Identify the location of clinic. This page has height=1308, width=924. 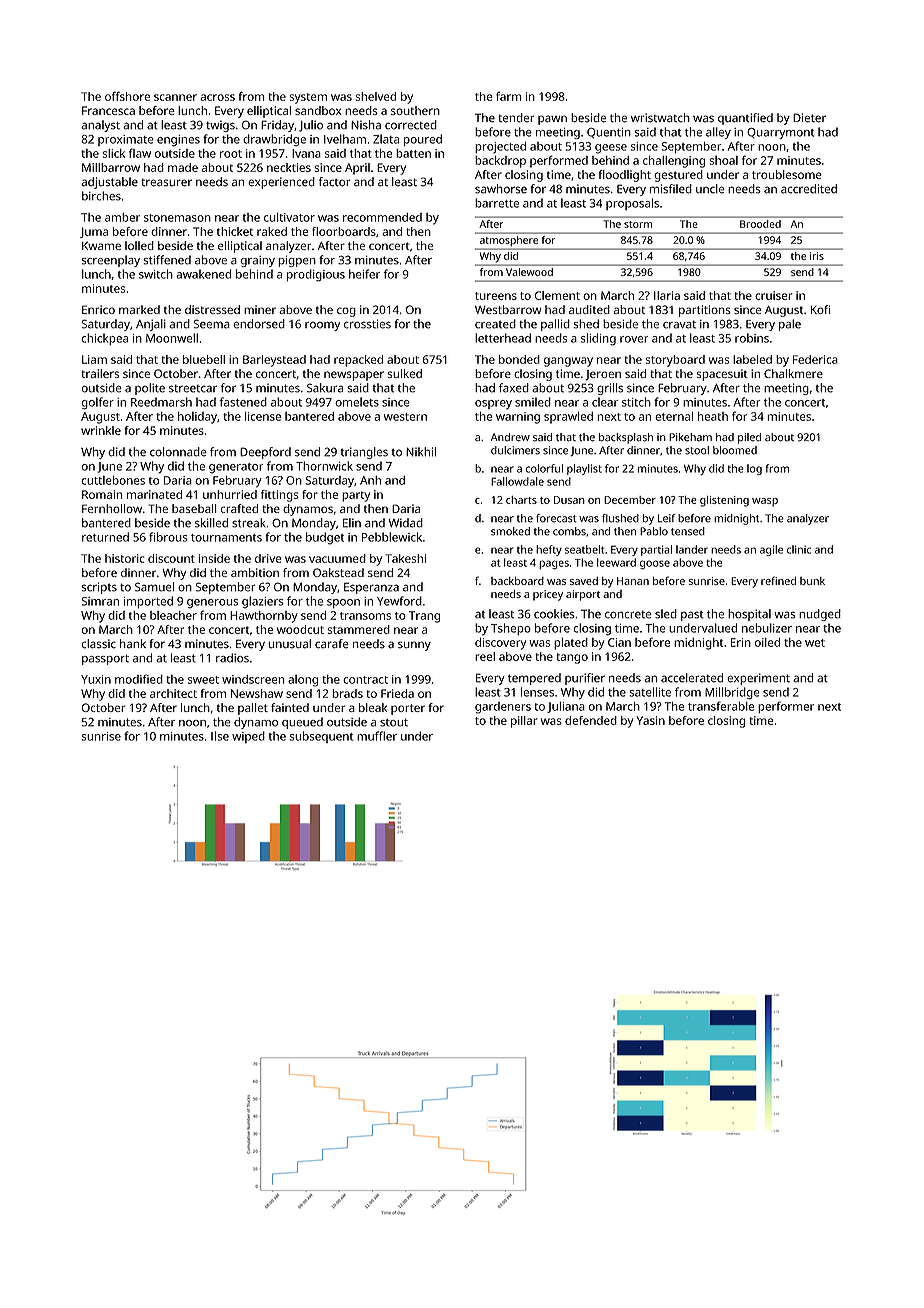
(799, 549).
